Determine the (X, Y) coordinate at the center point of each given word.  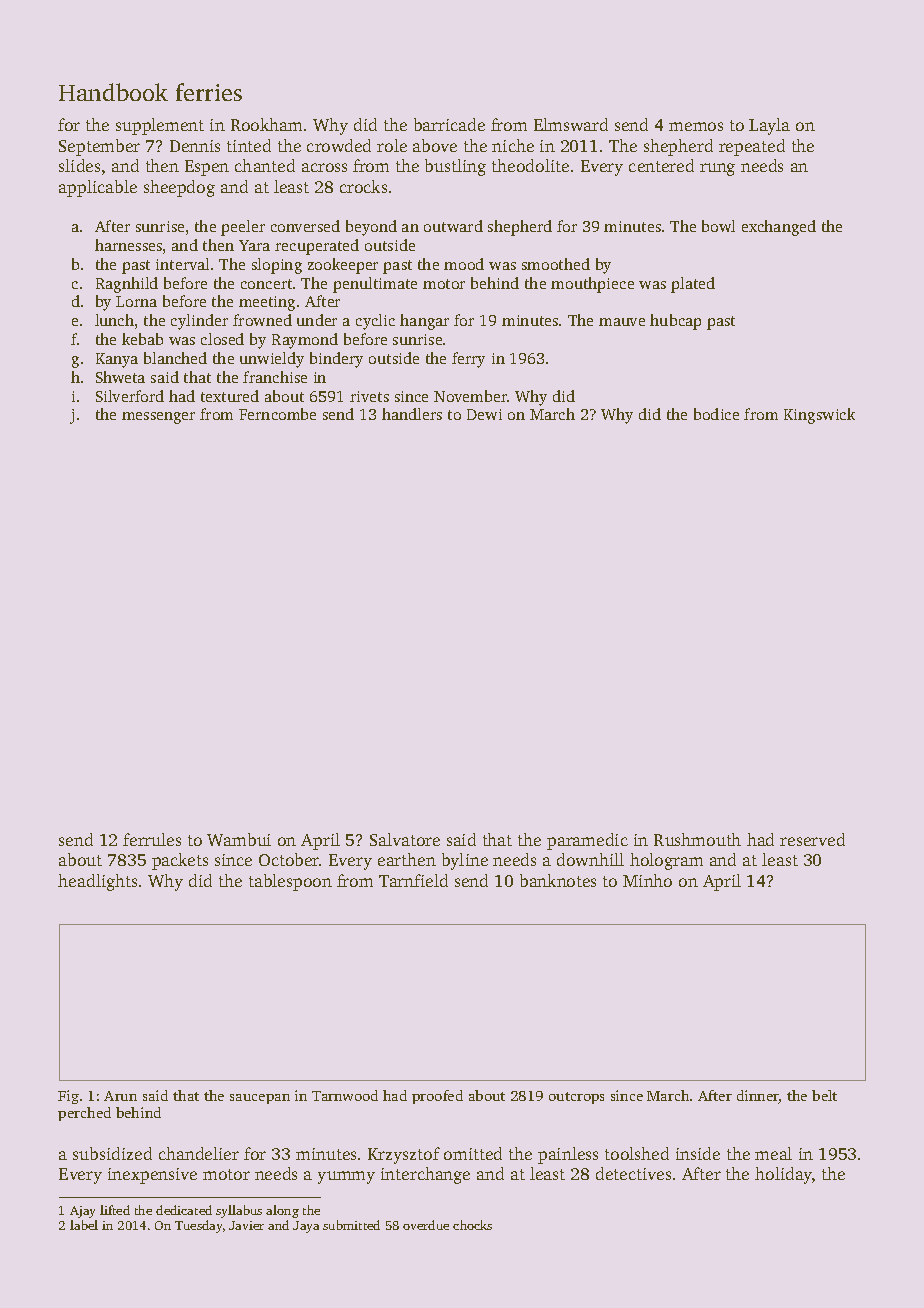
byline (465, 861)
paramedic (587, 841)
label (84, 1225)
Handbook (113, 92)
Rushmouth (697, 839)
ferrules (152, 839)
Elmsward (571, 124)
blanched (175, 358)
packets (180, 861)
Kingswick (819, 416)
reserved (812, 839)
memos (696, 126)
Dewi (484, 414)
